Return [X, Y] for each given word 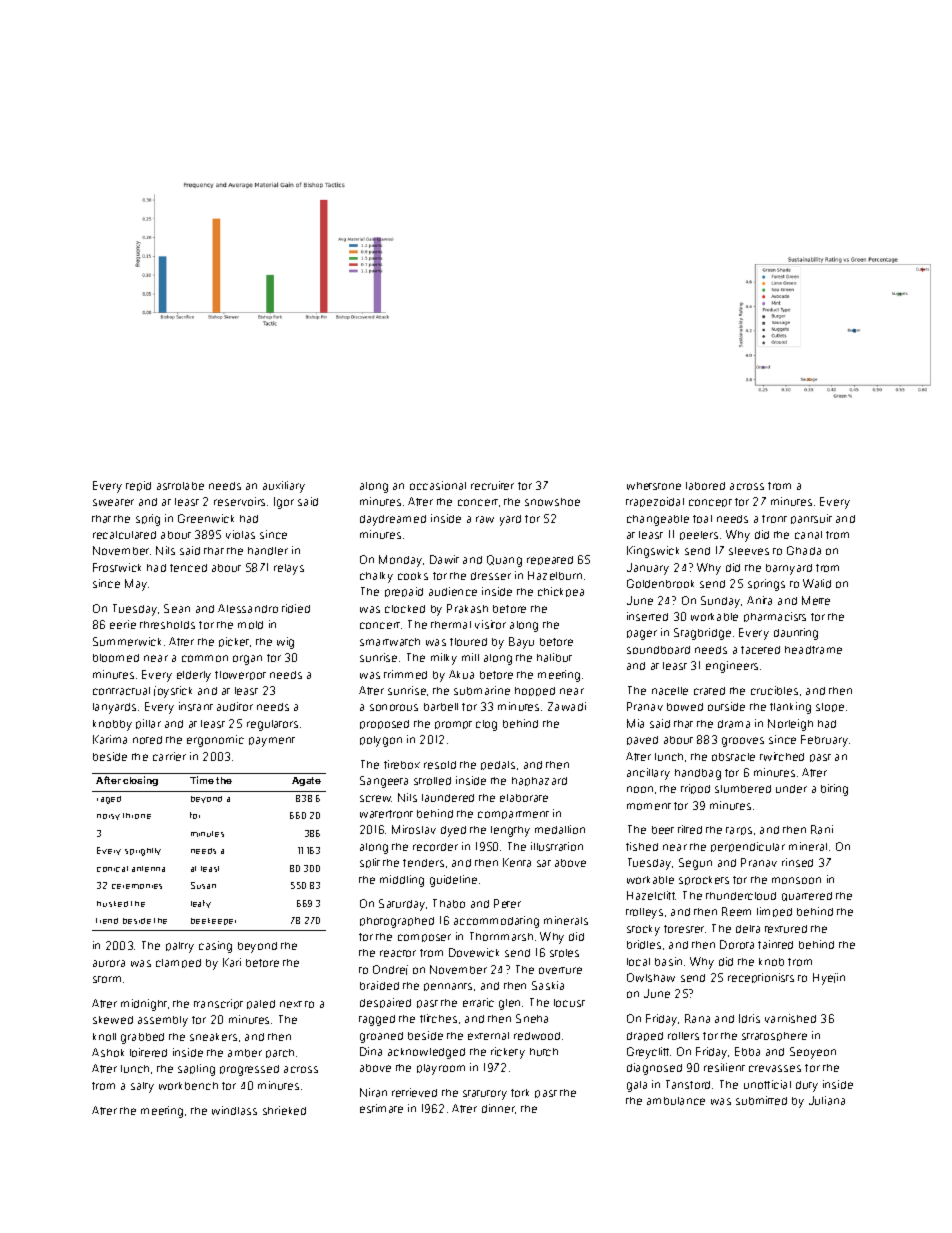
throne [137, 816]
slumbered [743, 789]
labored [705, 486]
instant [196, 706]
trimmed [405, 674]
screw [376, 798]
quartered [807, 896]
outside [726, 706]
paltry [180, 947]
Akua [461, 674]
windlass [234, 1110]
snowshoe [552, 502]
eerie [123, 624]
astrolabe [180, 486]
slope [830, 707]
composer [424, 938]
